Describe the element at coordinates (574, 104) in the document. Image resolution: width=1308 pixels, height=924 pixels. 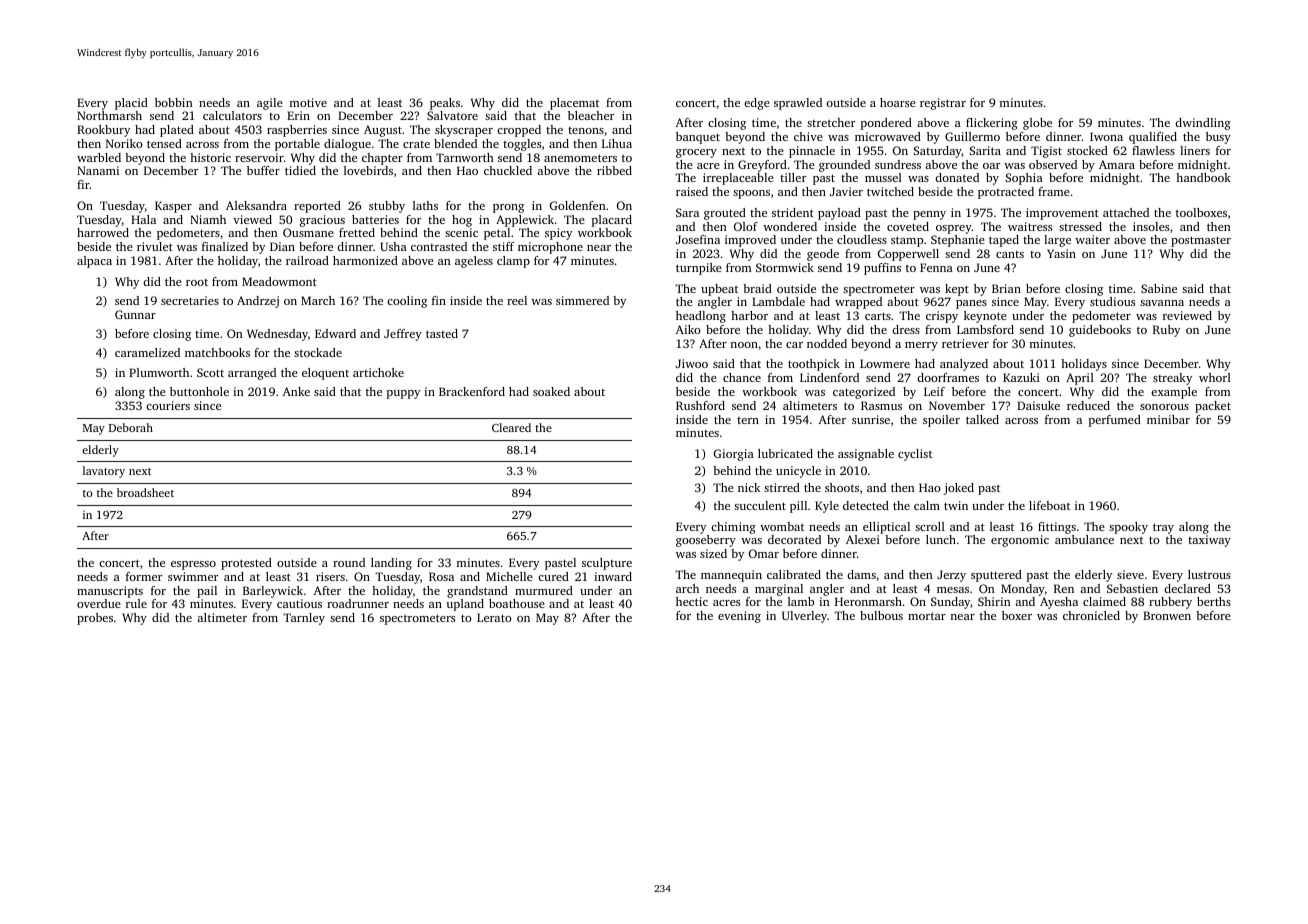
I see `placemat` at that location.
